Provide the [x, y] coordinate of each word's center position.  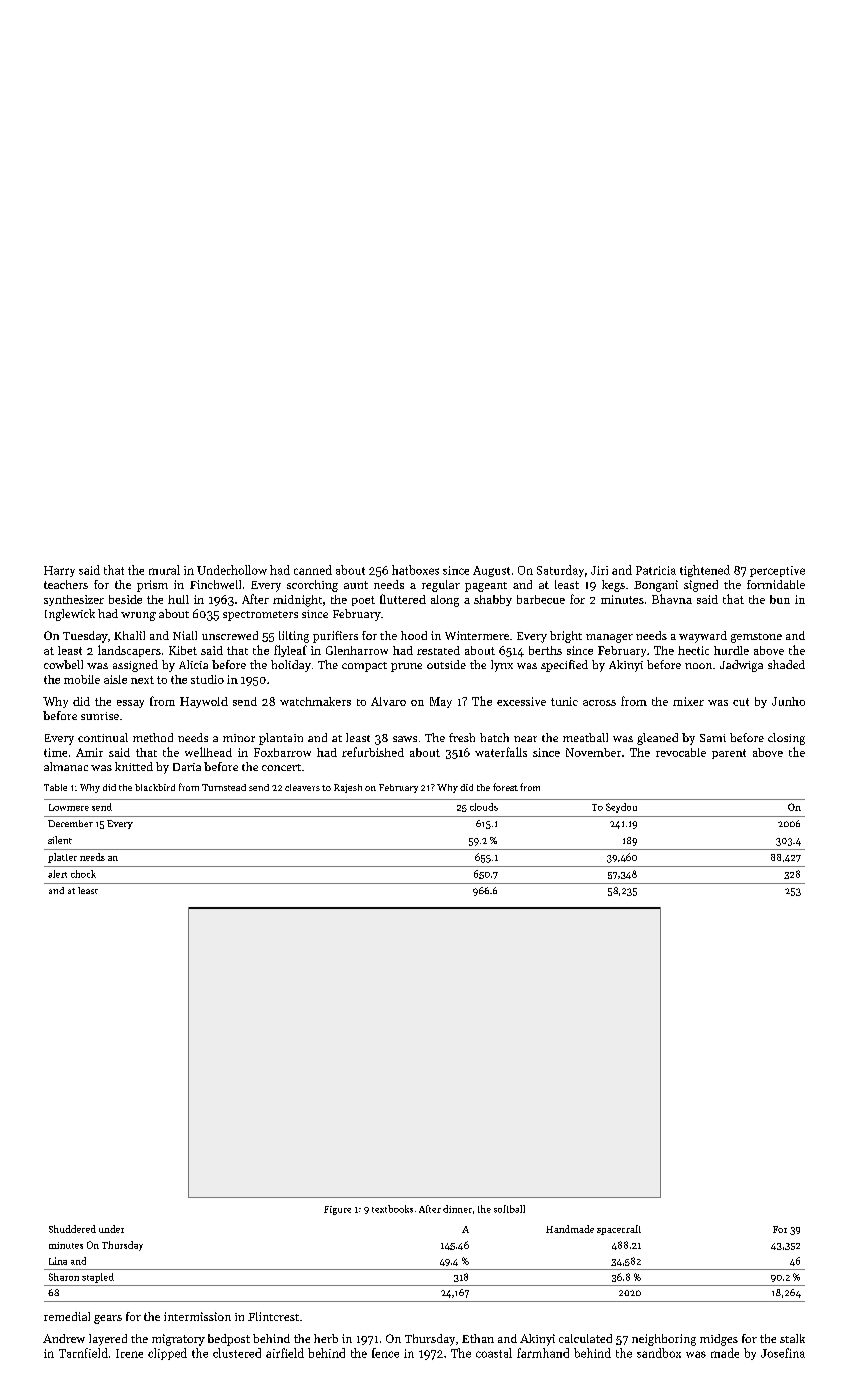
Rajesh [348, 788]
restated [438, 650]
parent [729, 754]
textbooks [392, 1209]
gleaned [657, 739]
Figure [337, 1210]
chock [83, 874]
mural [164, 570]
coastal [494, 1353]
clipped [167, 1354]
